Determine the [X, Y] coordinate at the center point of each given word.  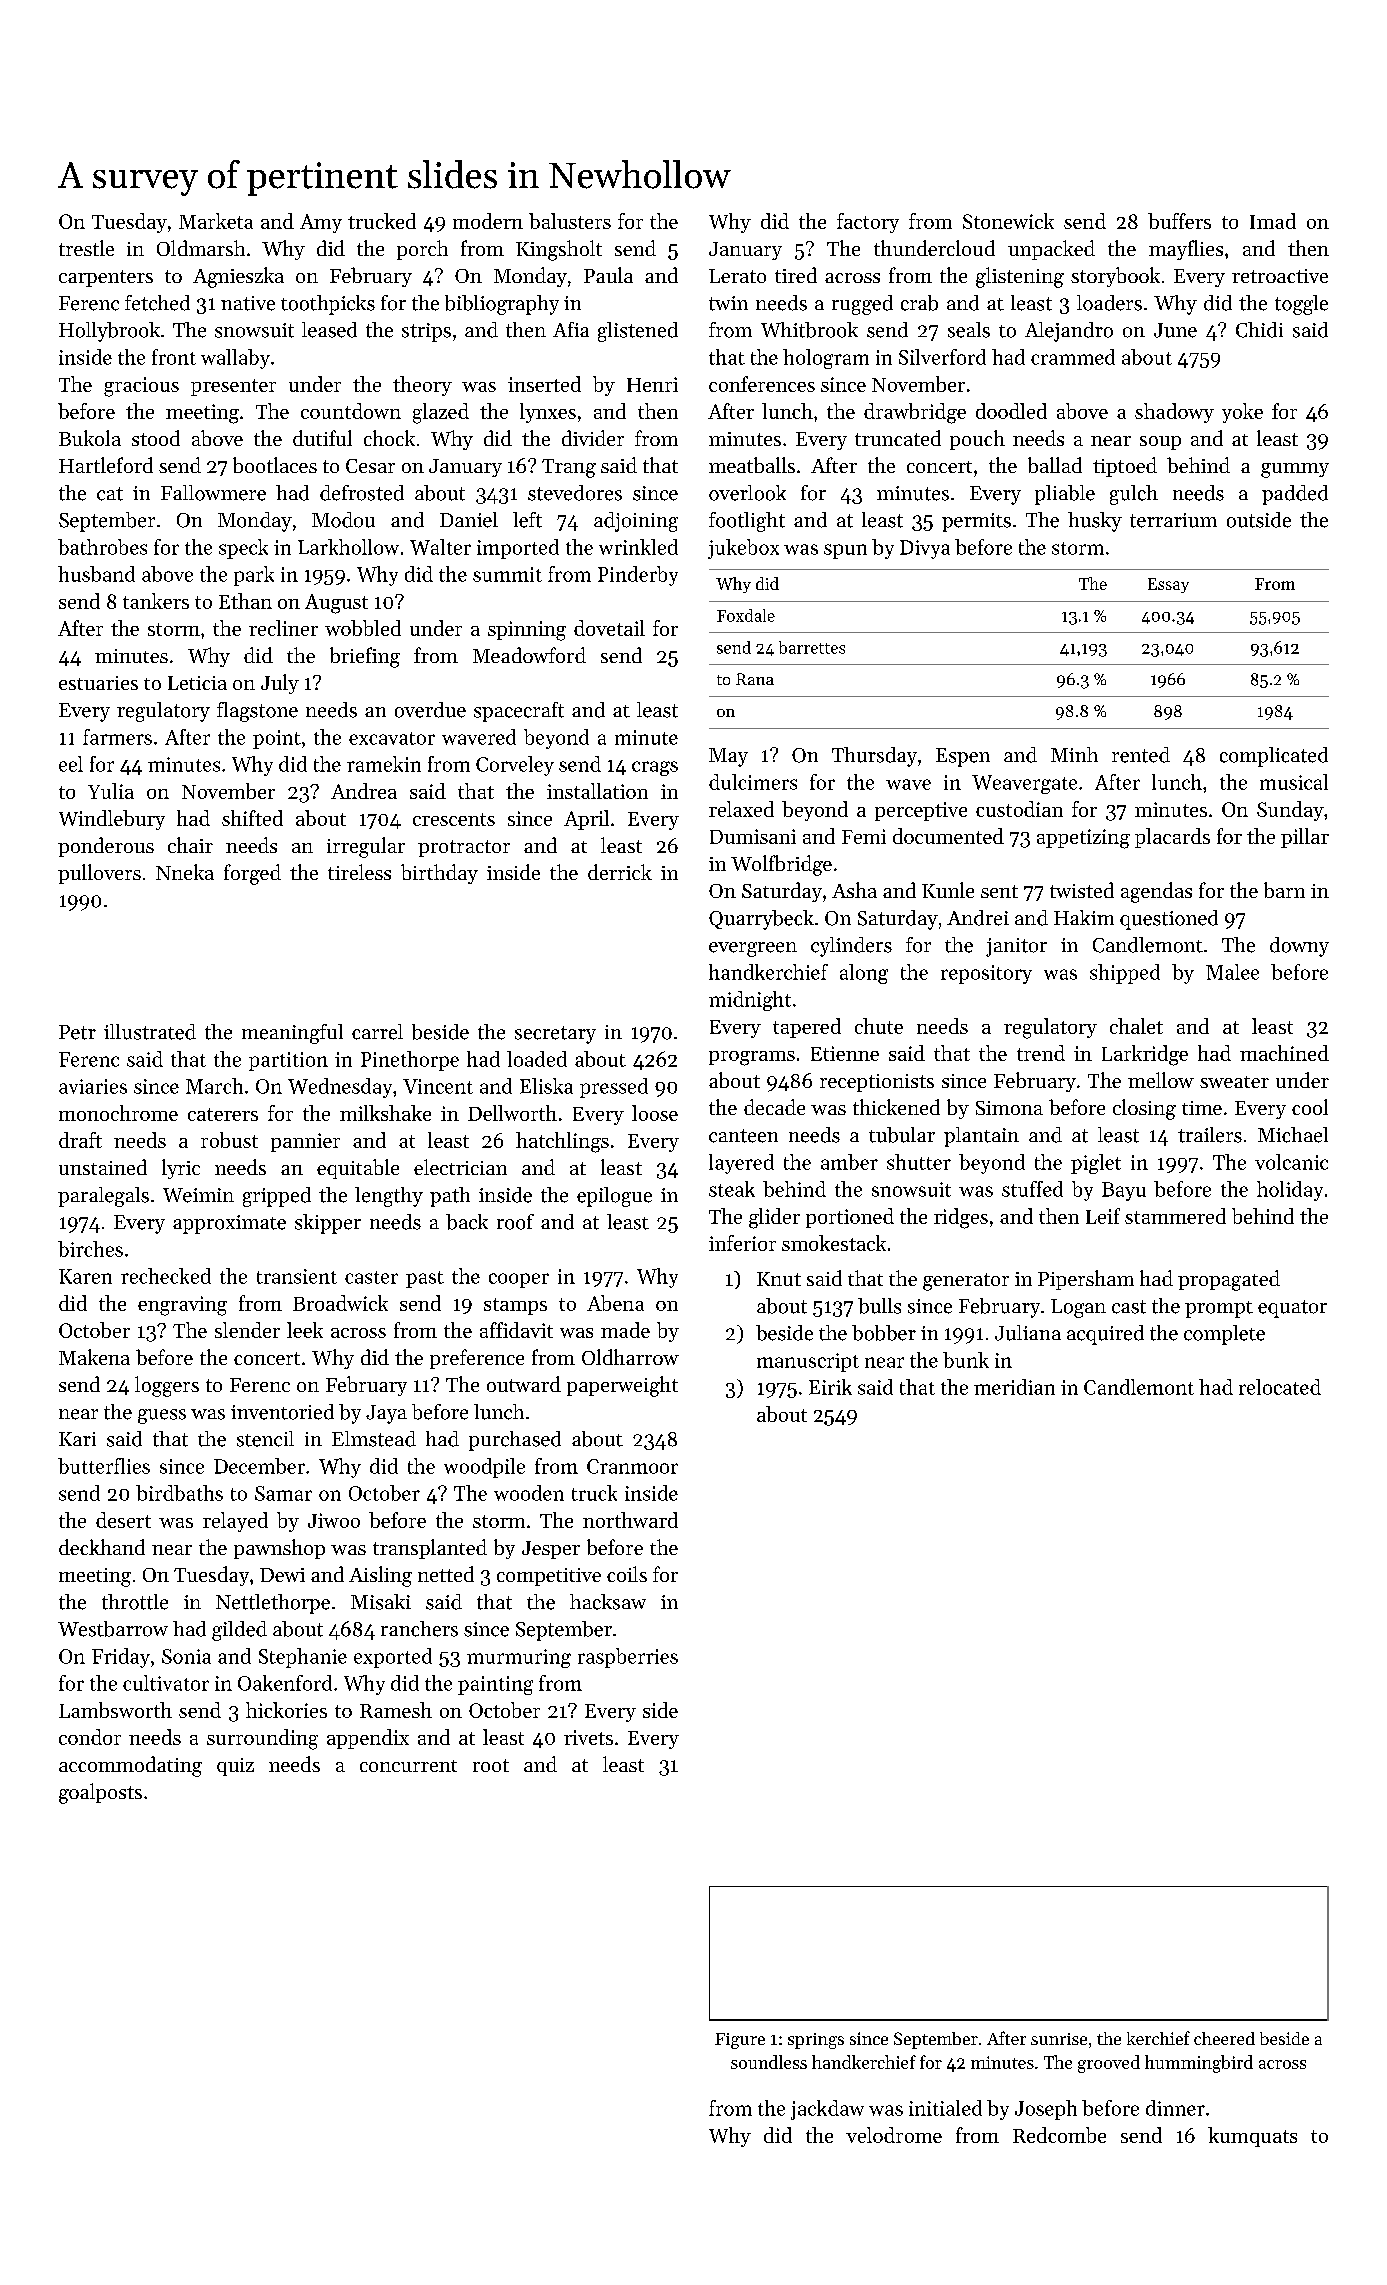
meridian [1014, 1387]
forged [252, 874]
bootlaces [275, 465]
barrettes [812, 647]
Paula [608, 275]
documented [948, 836]
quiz [235, 1767]
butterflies [104, 1466]
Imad [1273, 221]
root [491, 1765]
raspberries [628, 1658]
